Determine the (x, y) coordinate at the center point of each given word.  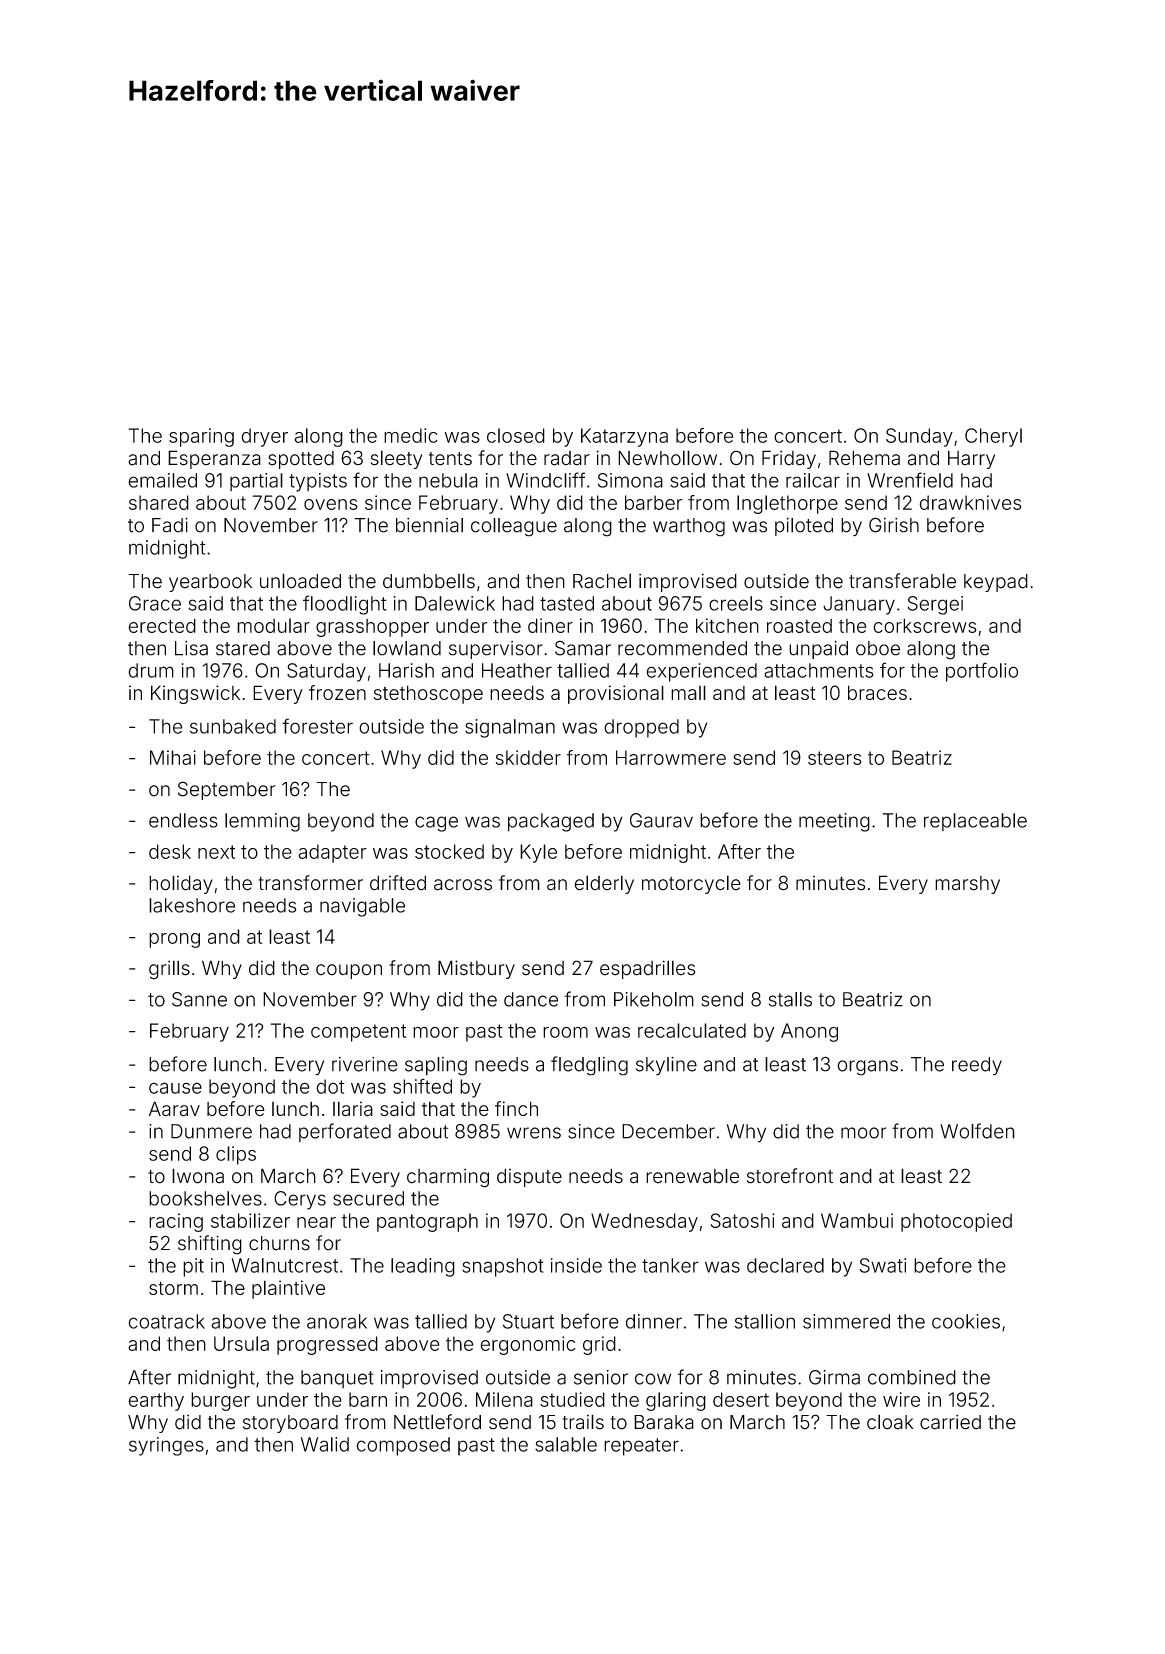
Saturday (326, 672)
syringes (166, 1446)
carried (950, 1422)
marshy (967, 885)
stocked (449, 851)
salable (566, 1444)
